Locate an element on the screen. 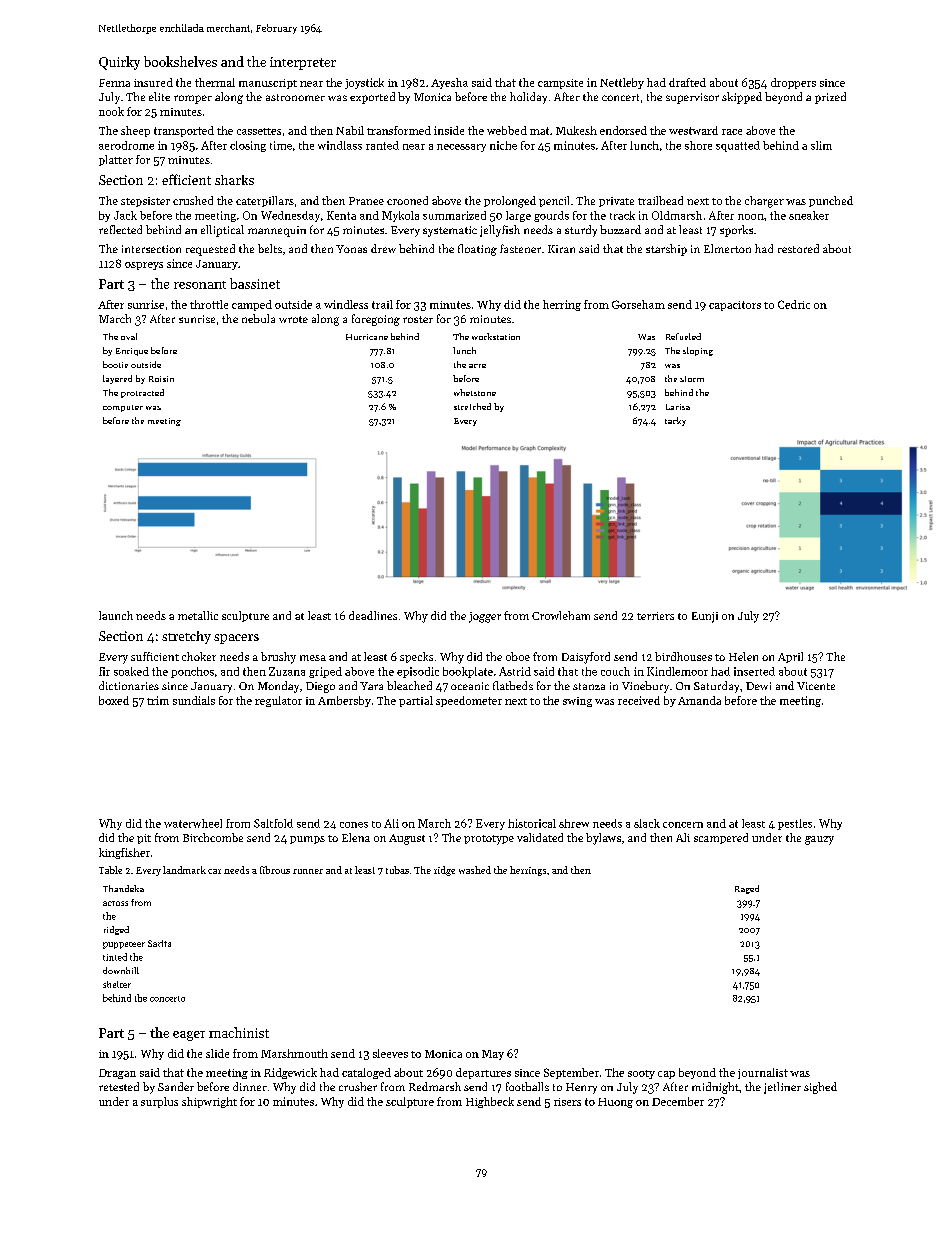 Image resolution: width=952 pixels, height=1233 pixels. reflected is located at coordinates (120, 229).
